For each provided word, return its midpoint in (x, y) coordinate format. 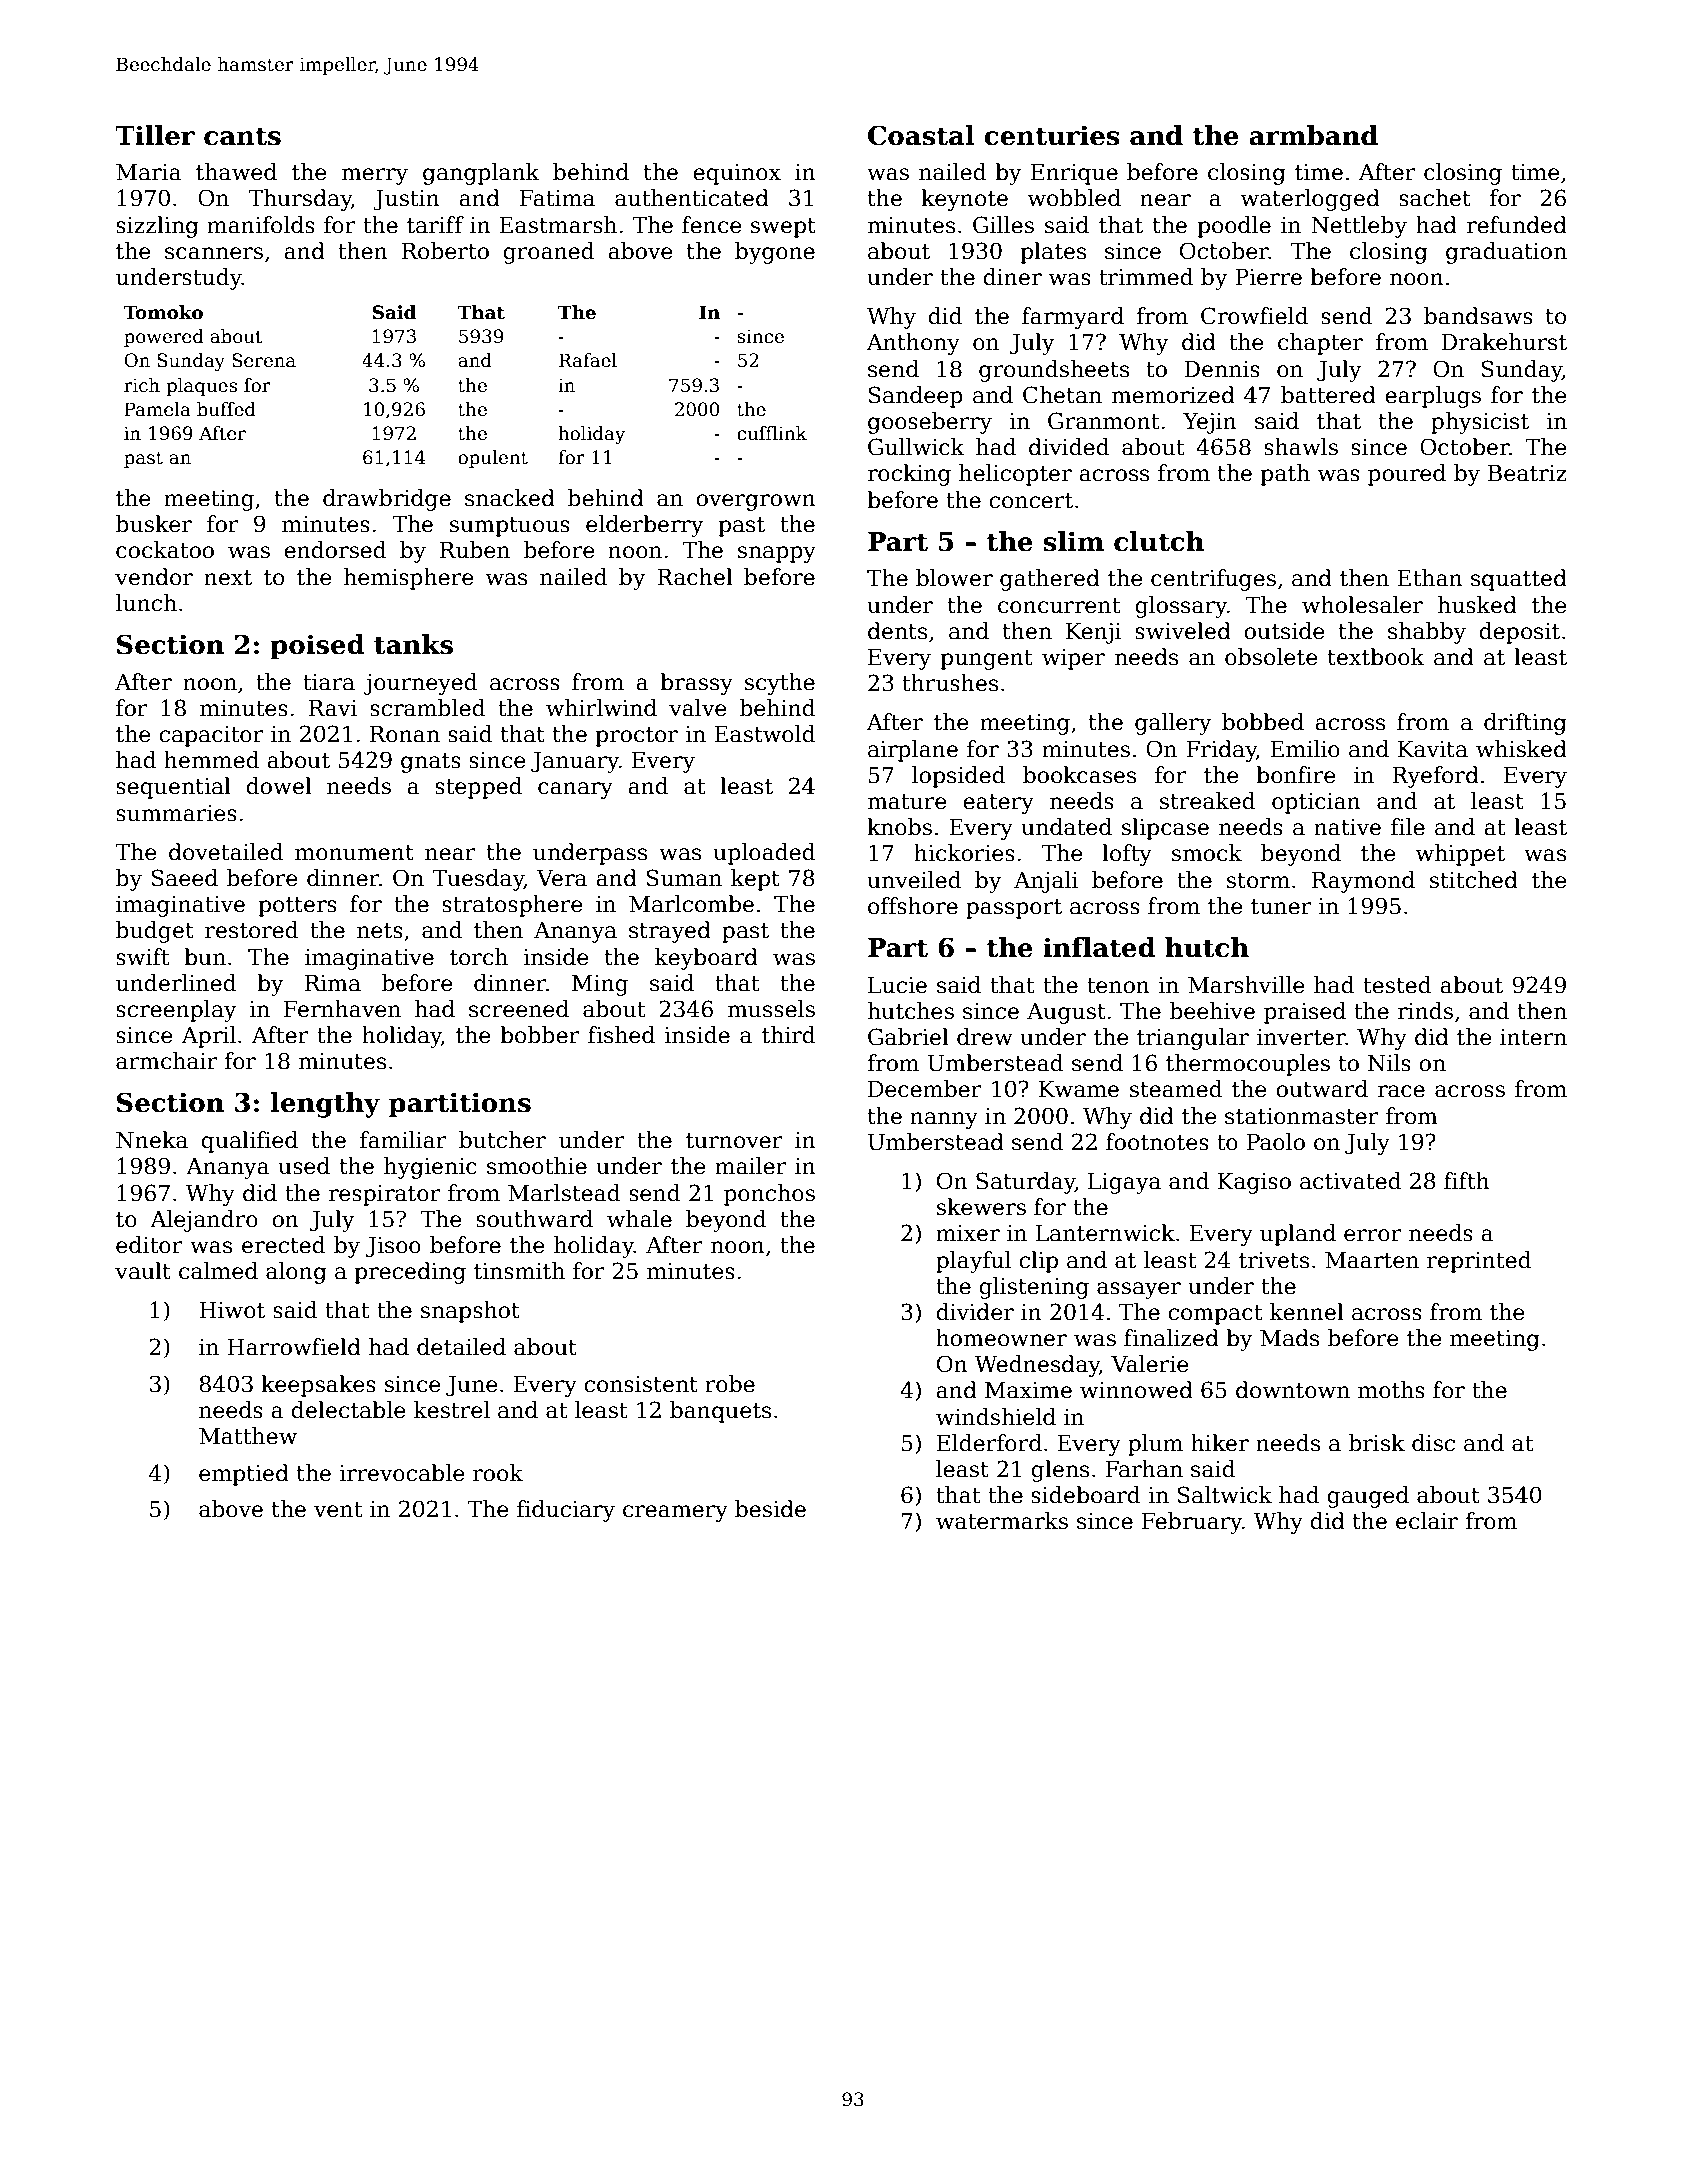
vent (338, 1510)
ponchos (769, 1195)
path (1285, 475)
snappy (777, 554)
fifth (1467, 1181)
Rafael (588, 360)
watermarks (1002, 1521)
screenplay (176, 1011)
